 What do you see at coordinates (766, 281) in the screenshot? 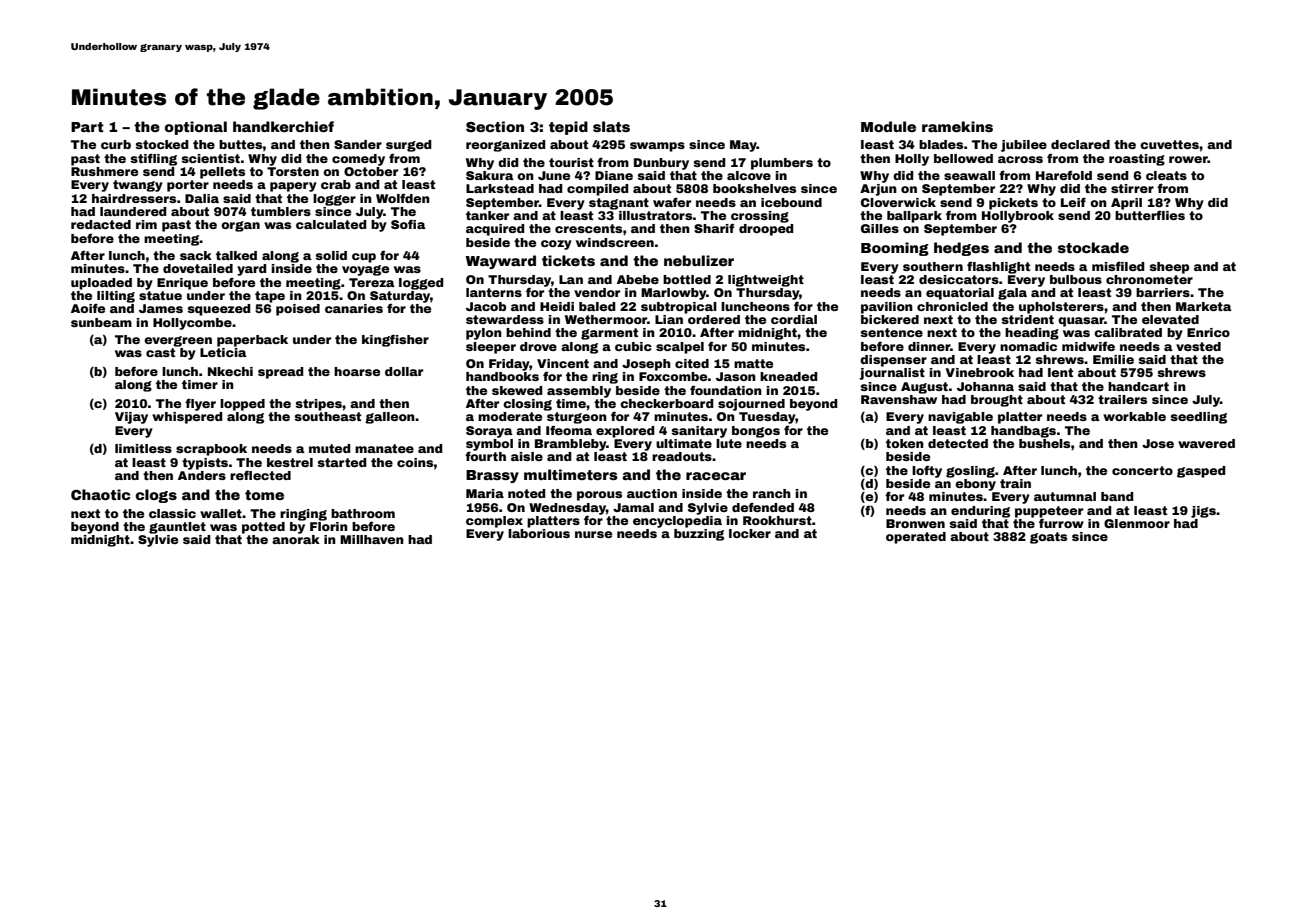
I see `lightweight` at bounding box center [766, 281].
